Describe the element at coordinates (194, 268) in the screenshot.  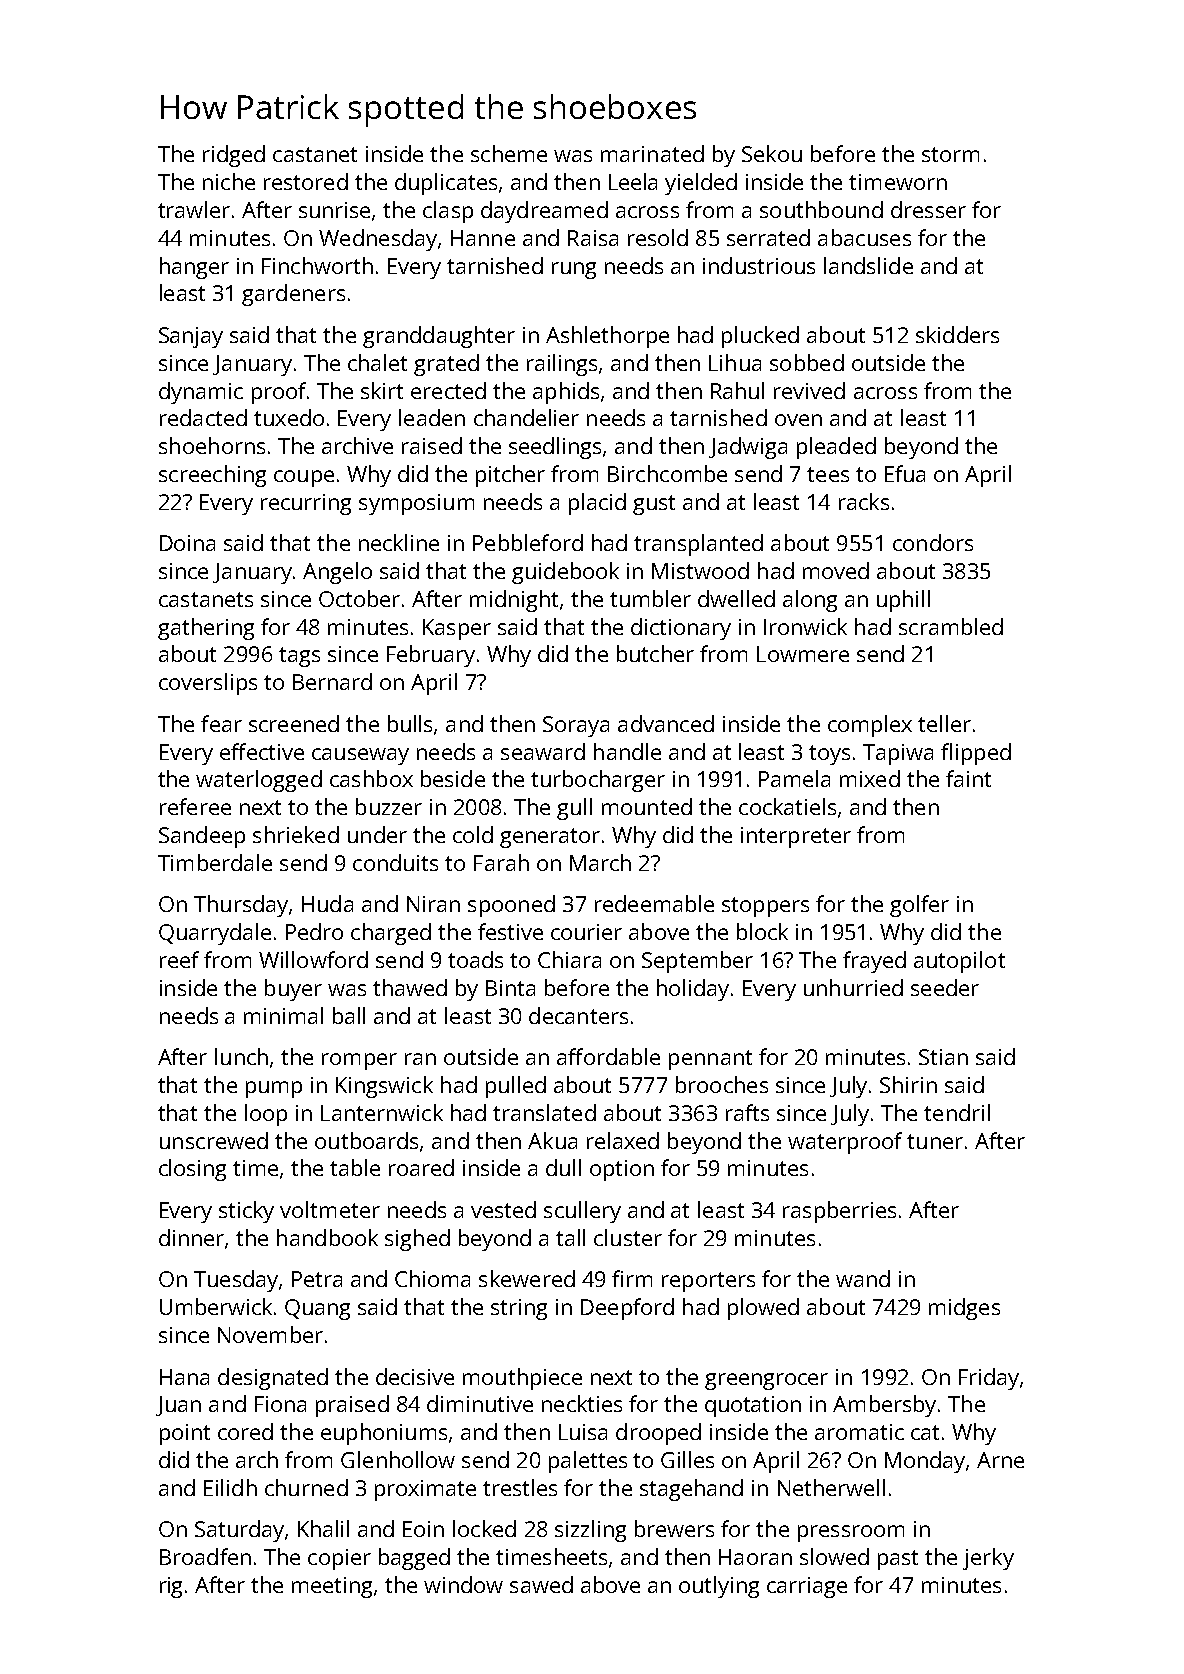
I see `hanger` at that location.
